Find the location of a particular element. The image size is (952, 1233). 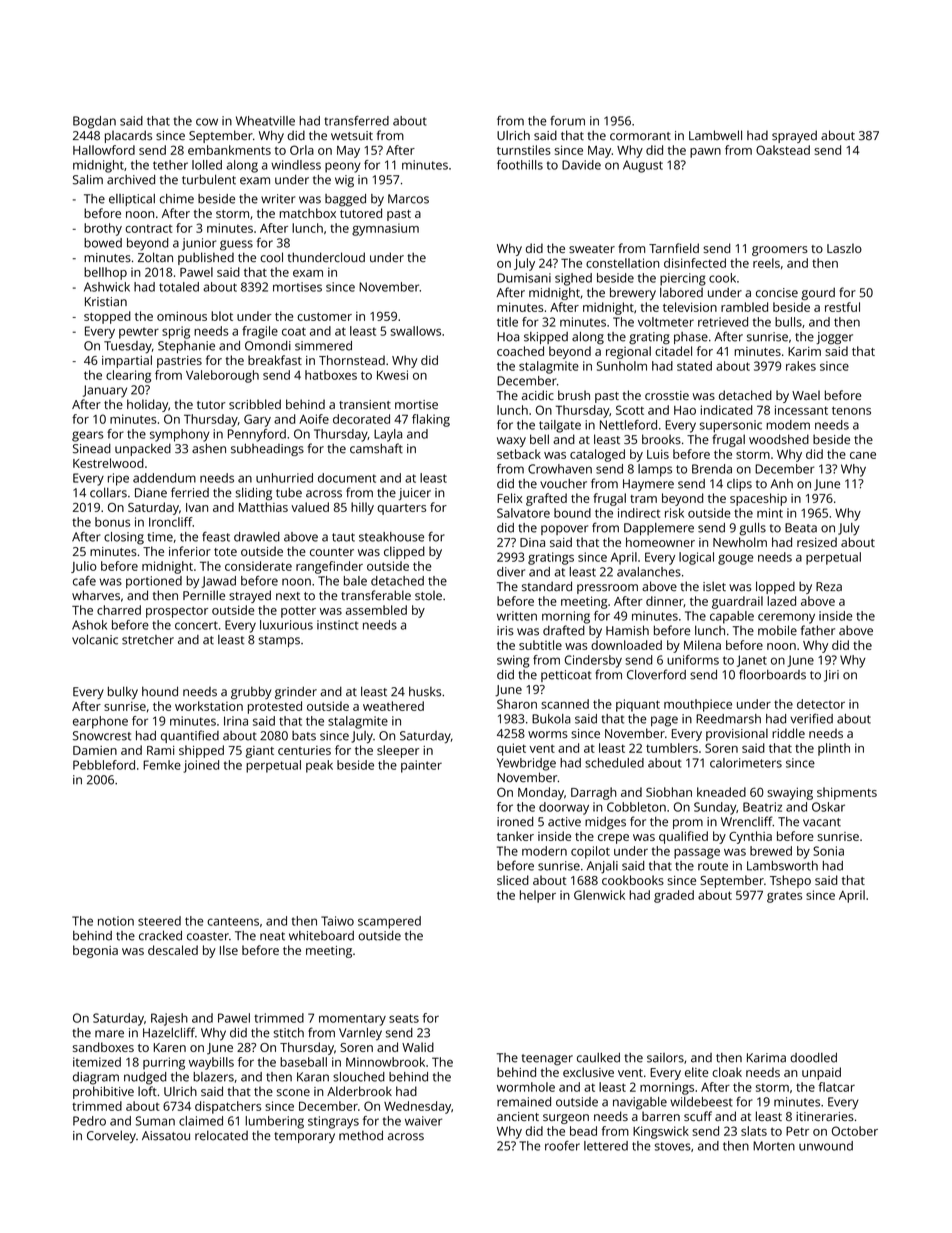

Cloverford is located at coordinates (656, 674).
